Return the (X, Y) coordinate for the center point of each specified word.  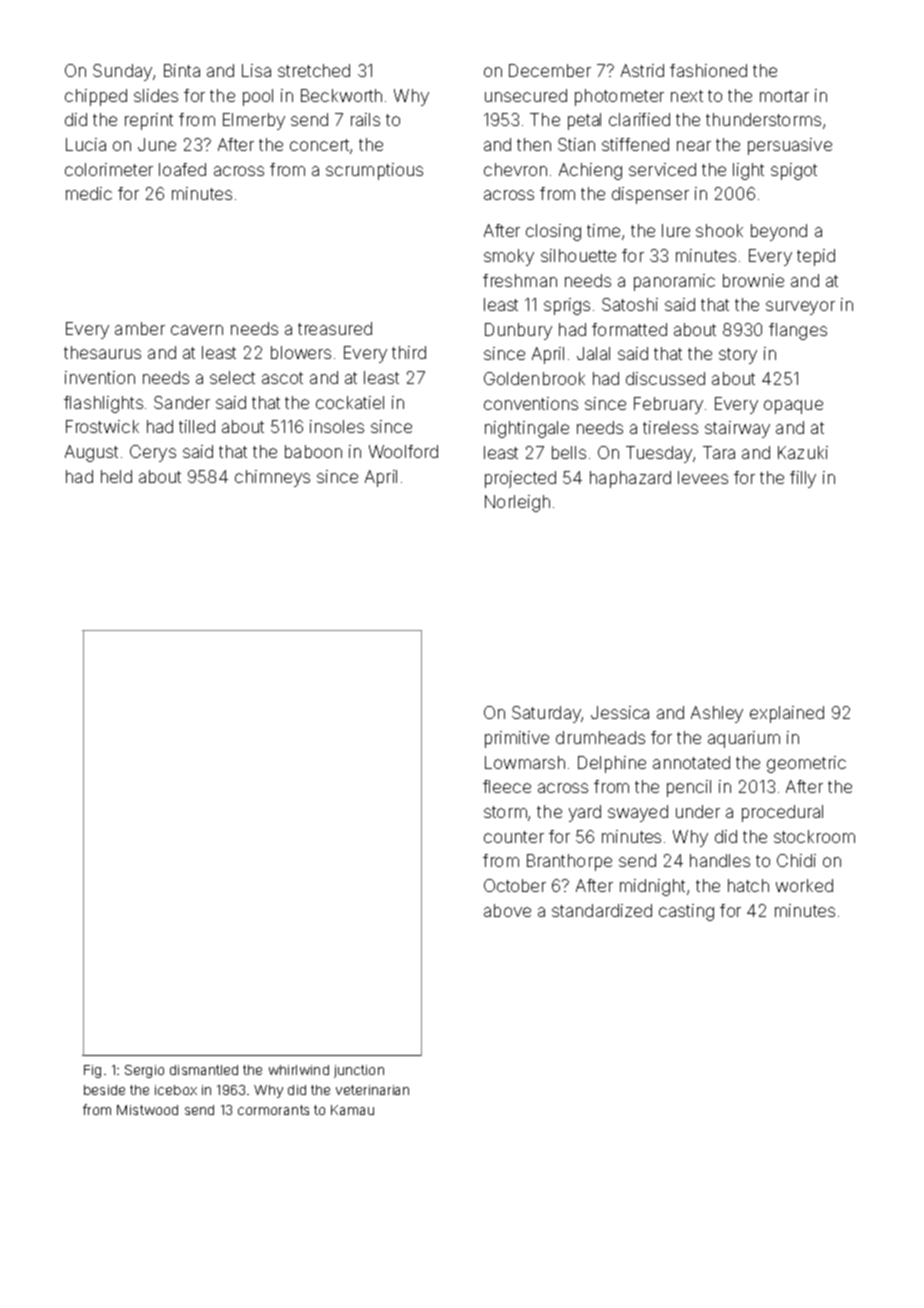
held (116, 476)
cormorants (273, 1110)
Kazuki (803, 452)
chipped (96, 97)
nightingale (527, 429)
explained (787, 714)
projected (520, 479)
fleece (507, 786)
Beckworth (341, 95)
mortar (784, 96)
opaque (793, 407)
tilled (197, 426)
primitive (517, 739)
